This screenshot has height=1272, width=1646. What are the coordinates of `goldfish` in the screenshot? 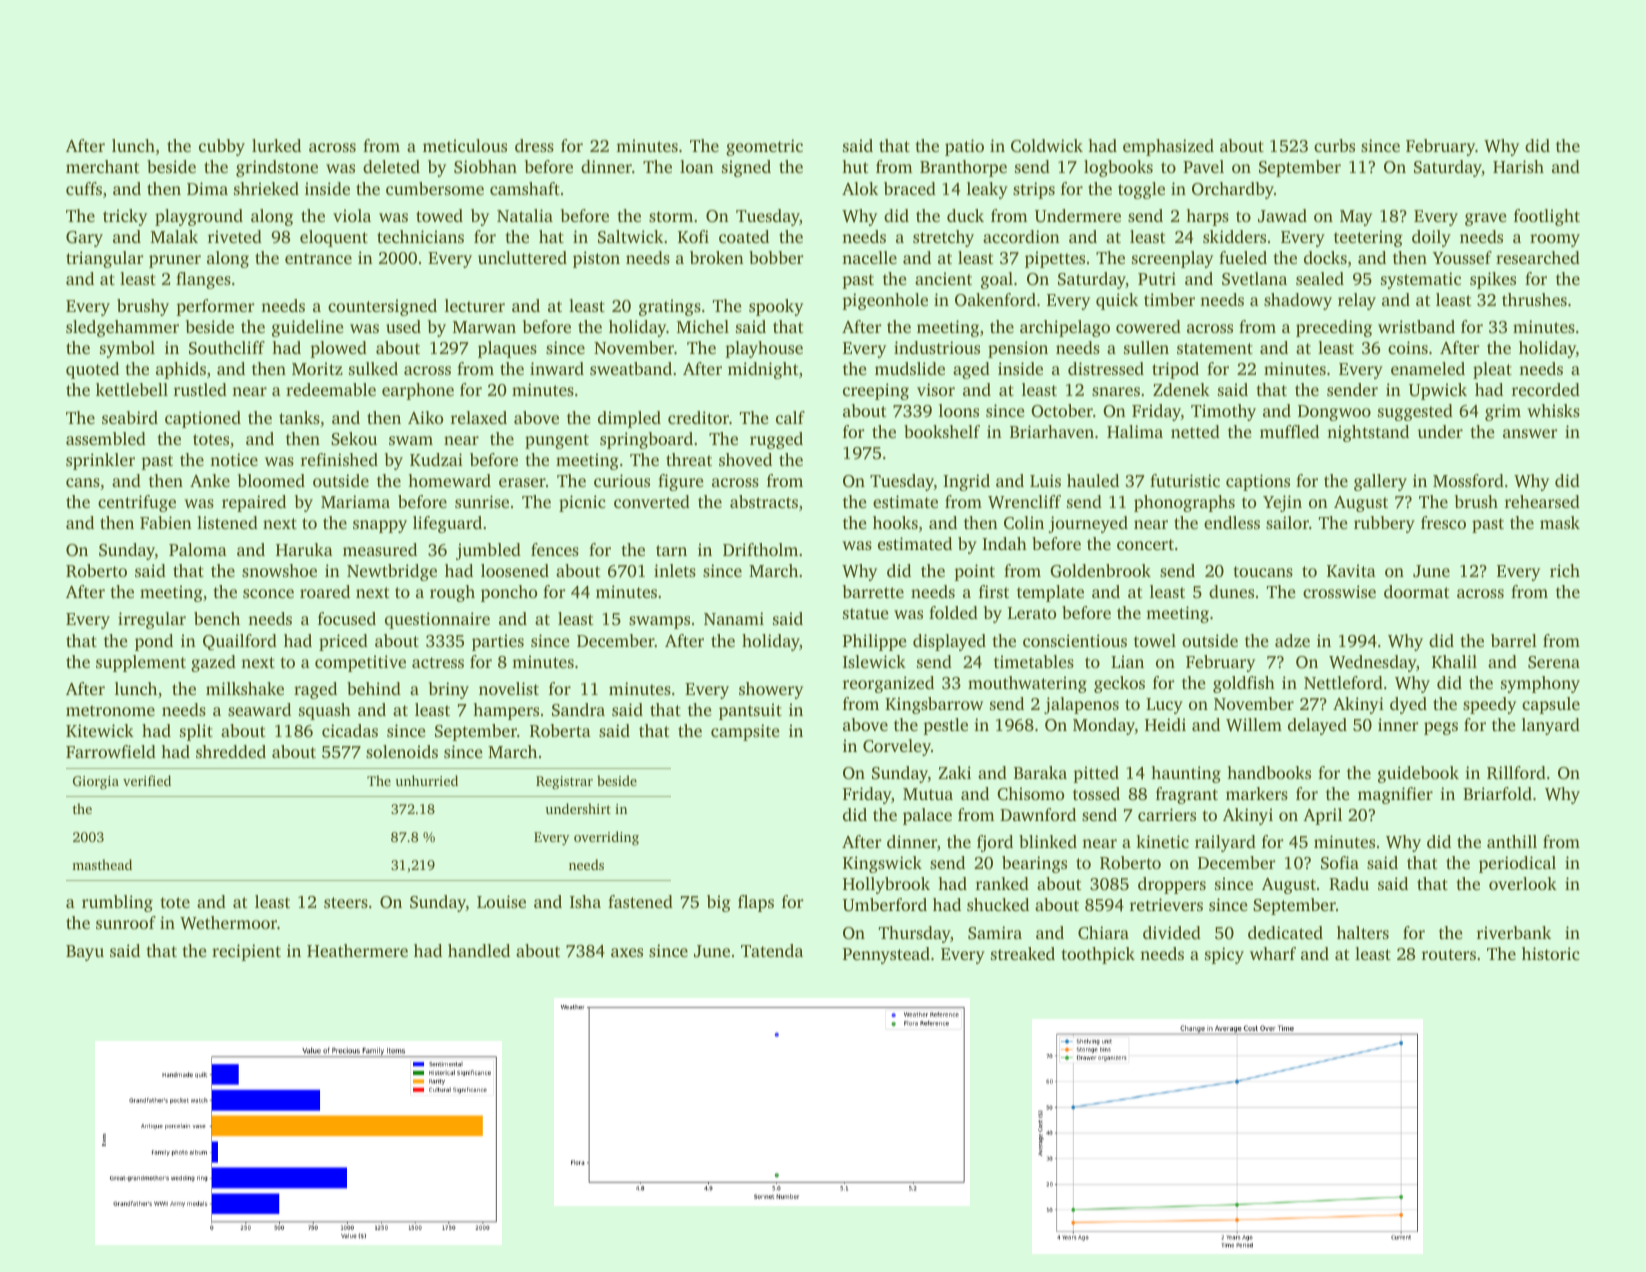 It's located at (1244, 684).
